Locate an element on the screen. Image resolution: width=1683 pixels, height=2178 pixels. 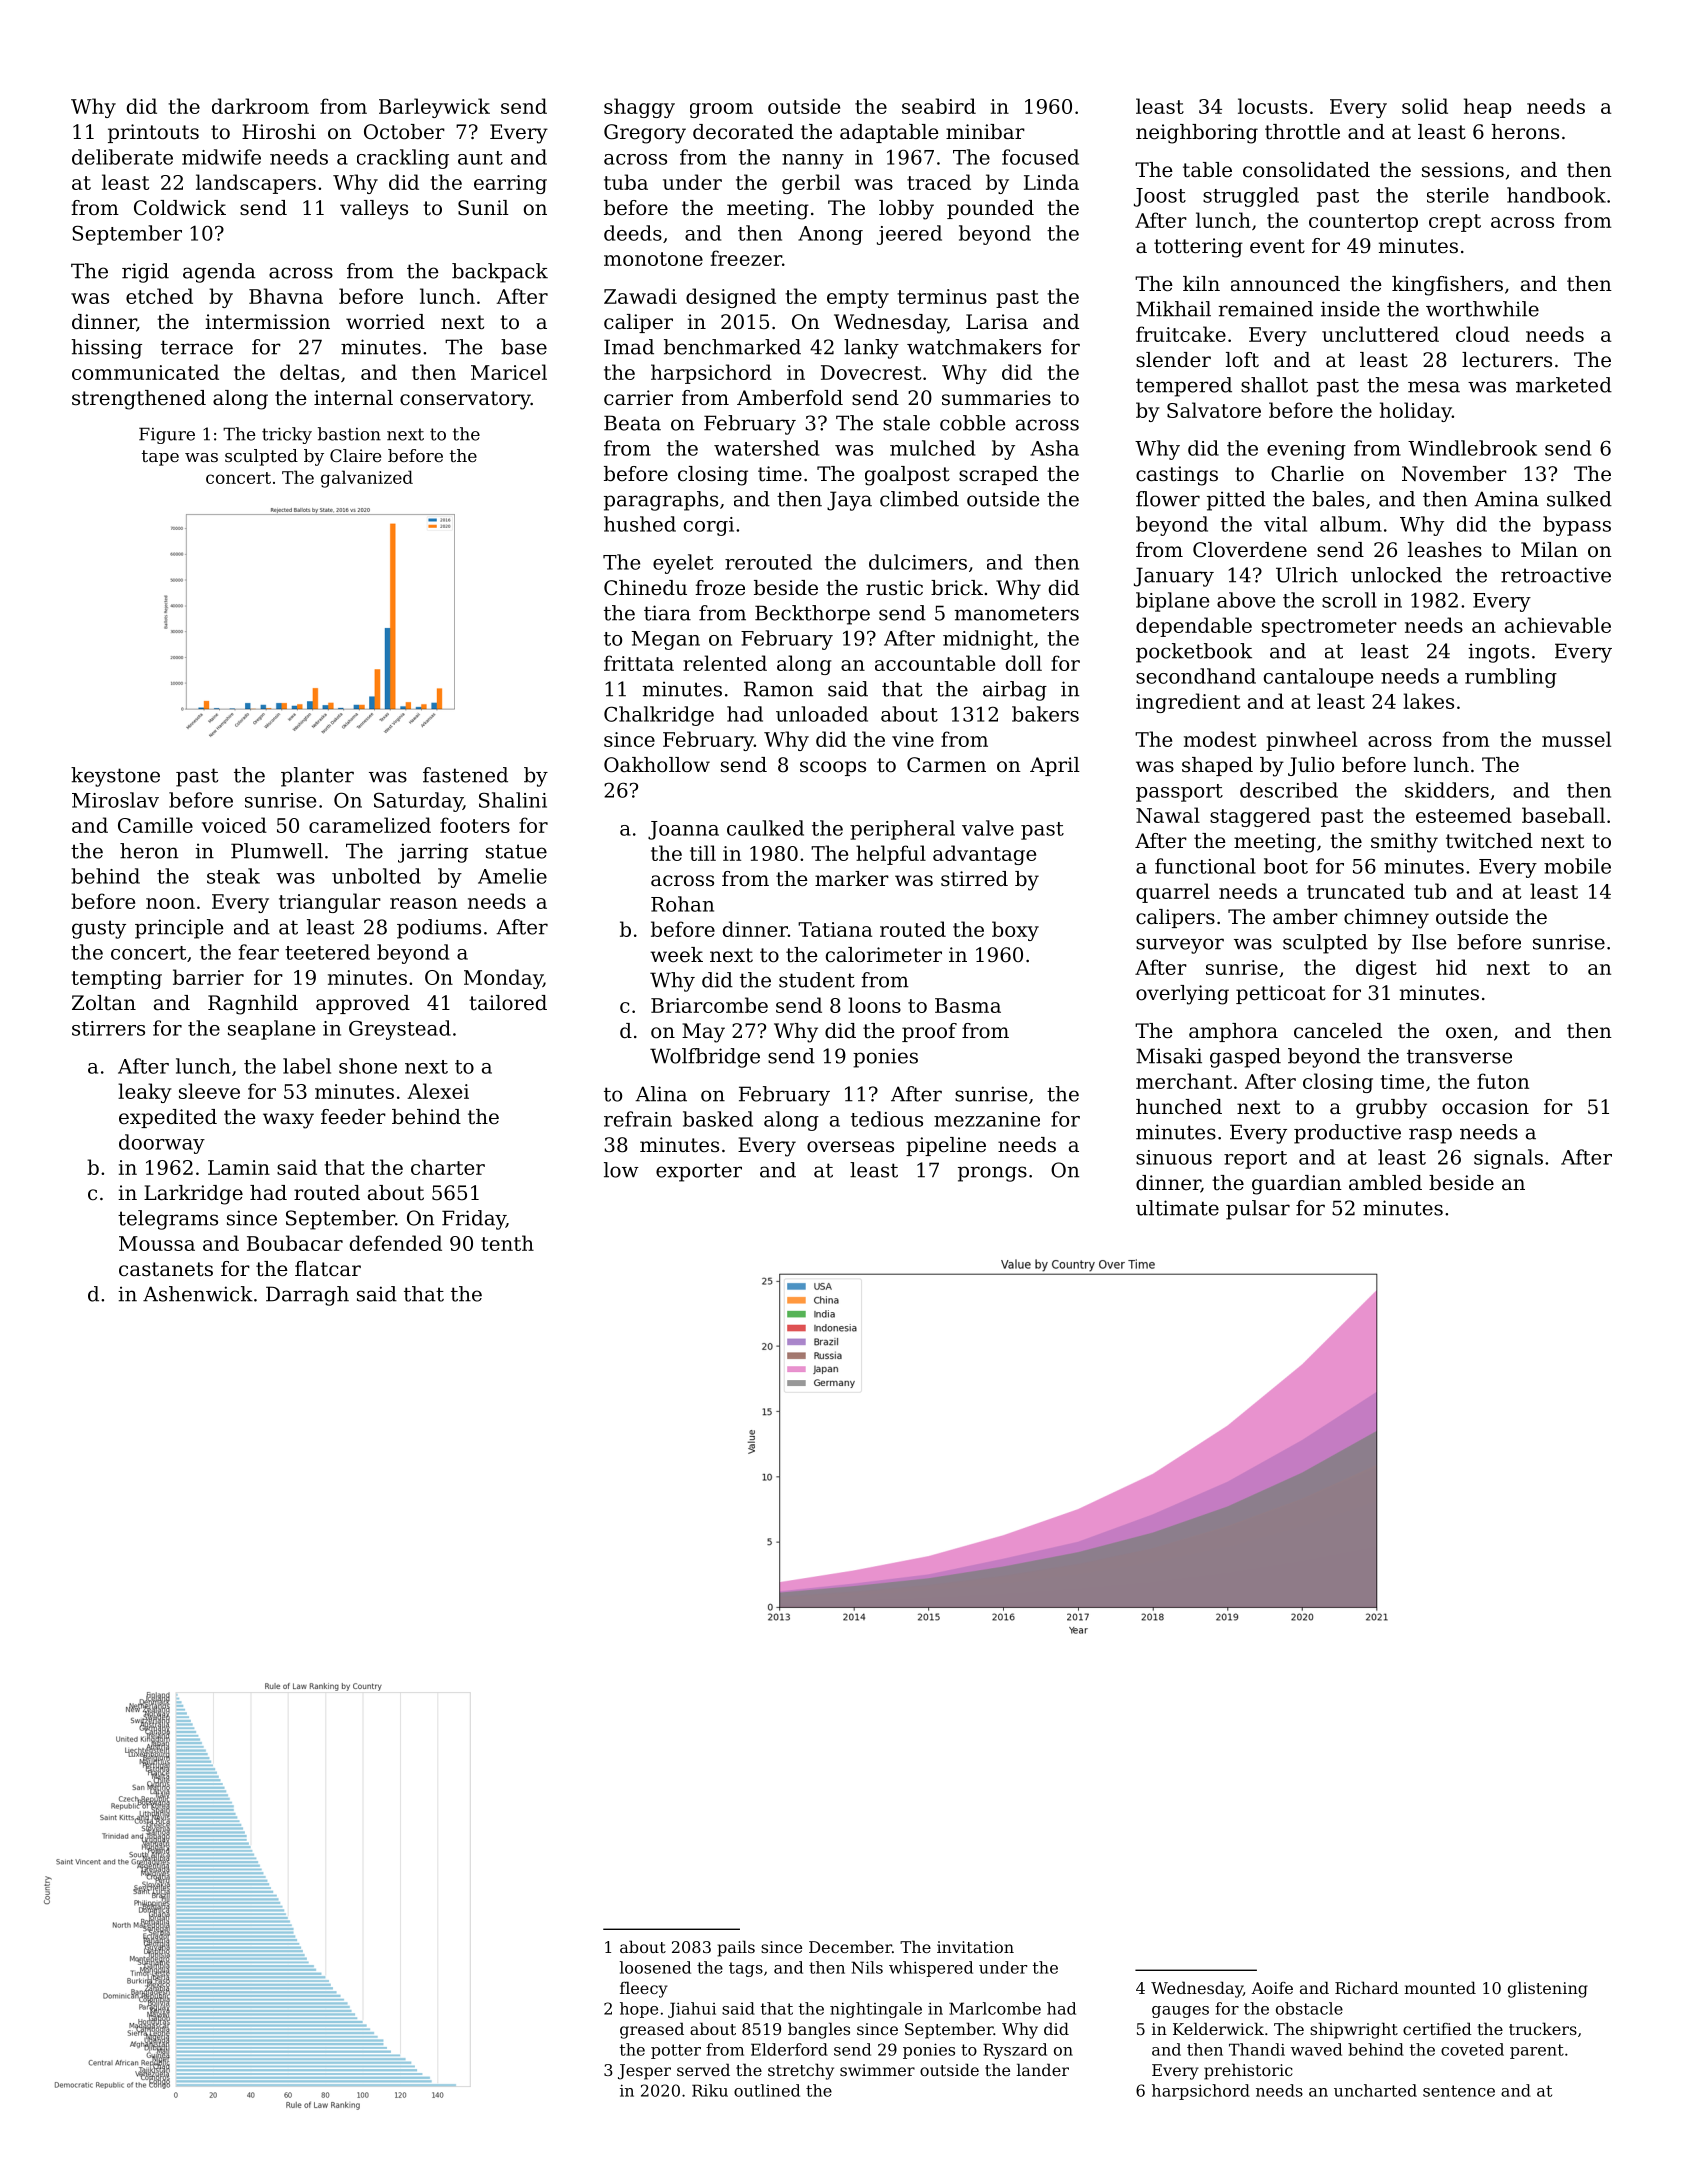
Jesper is located at coordinates (644, 2072).
